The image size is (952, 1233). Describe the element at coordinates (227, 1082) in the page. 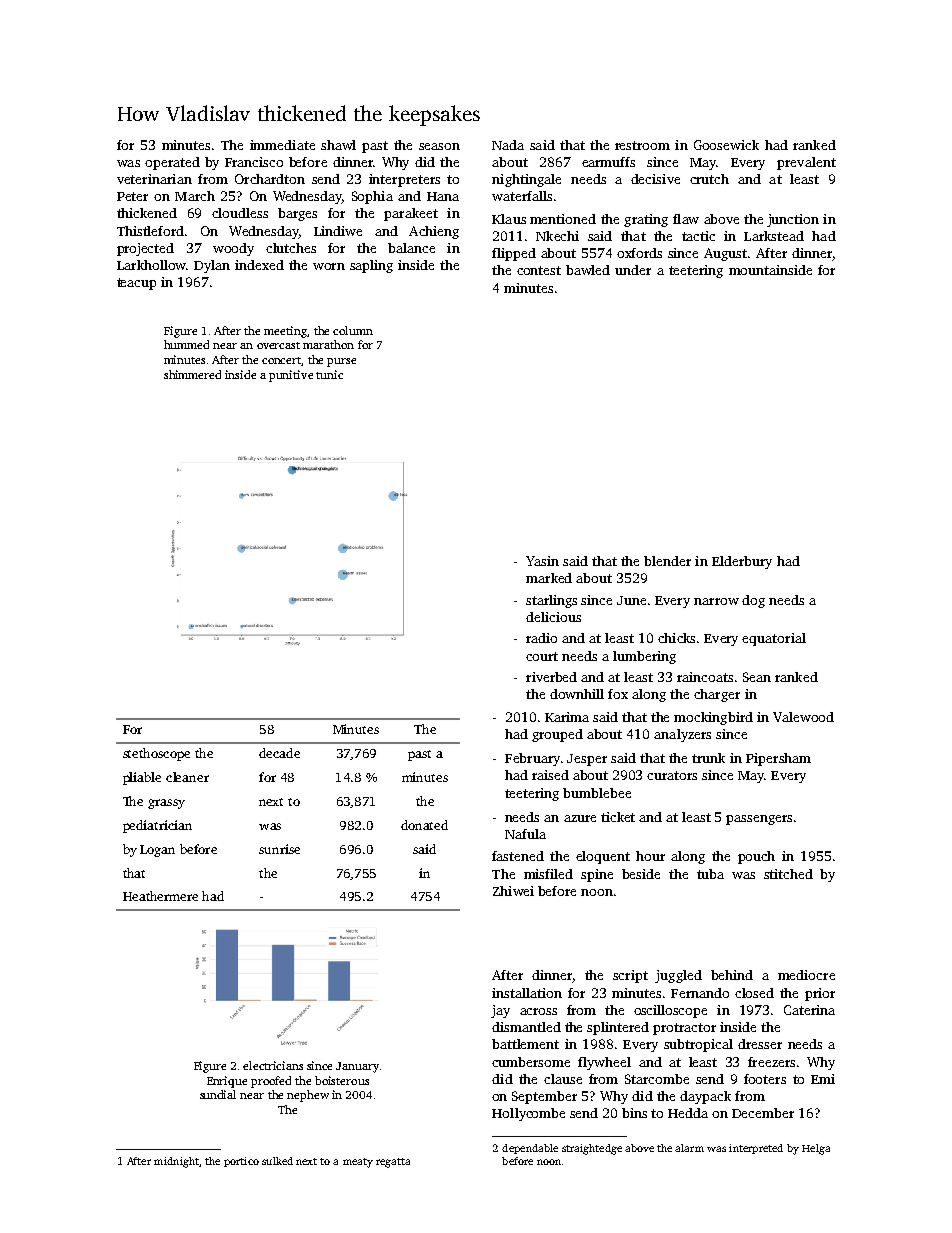

I see `Enrique` at that location.
